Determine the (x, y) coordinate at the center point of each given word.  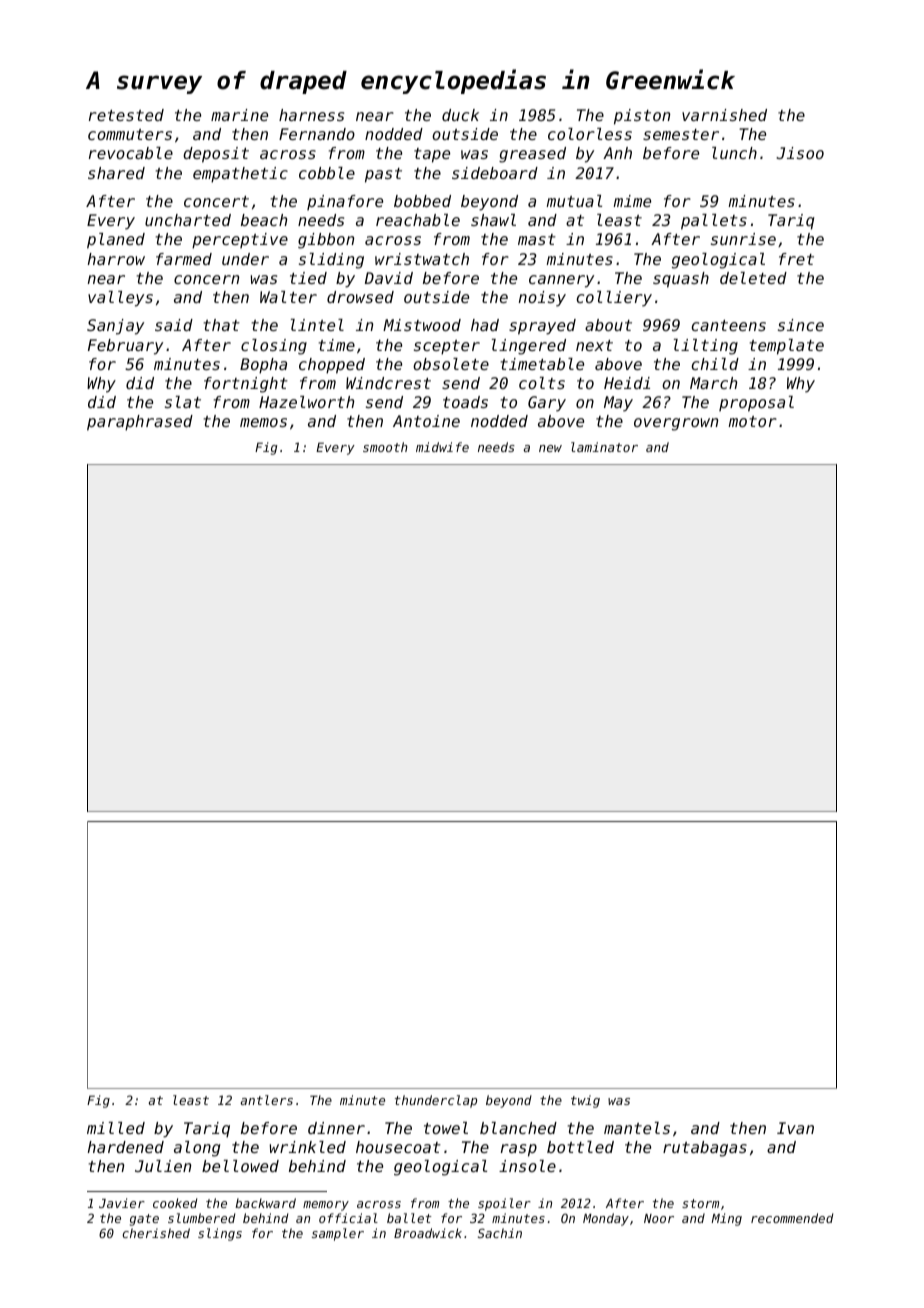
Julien (163, 1166)
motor (752, 421)
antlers (266, 1100)
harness (311, 115)
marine (239, 115)
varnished (724, 115)
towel (446, 1128)
